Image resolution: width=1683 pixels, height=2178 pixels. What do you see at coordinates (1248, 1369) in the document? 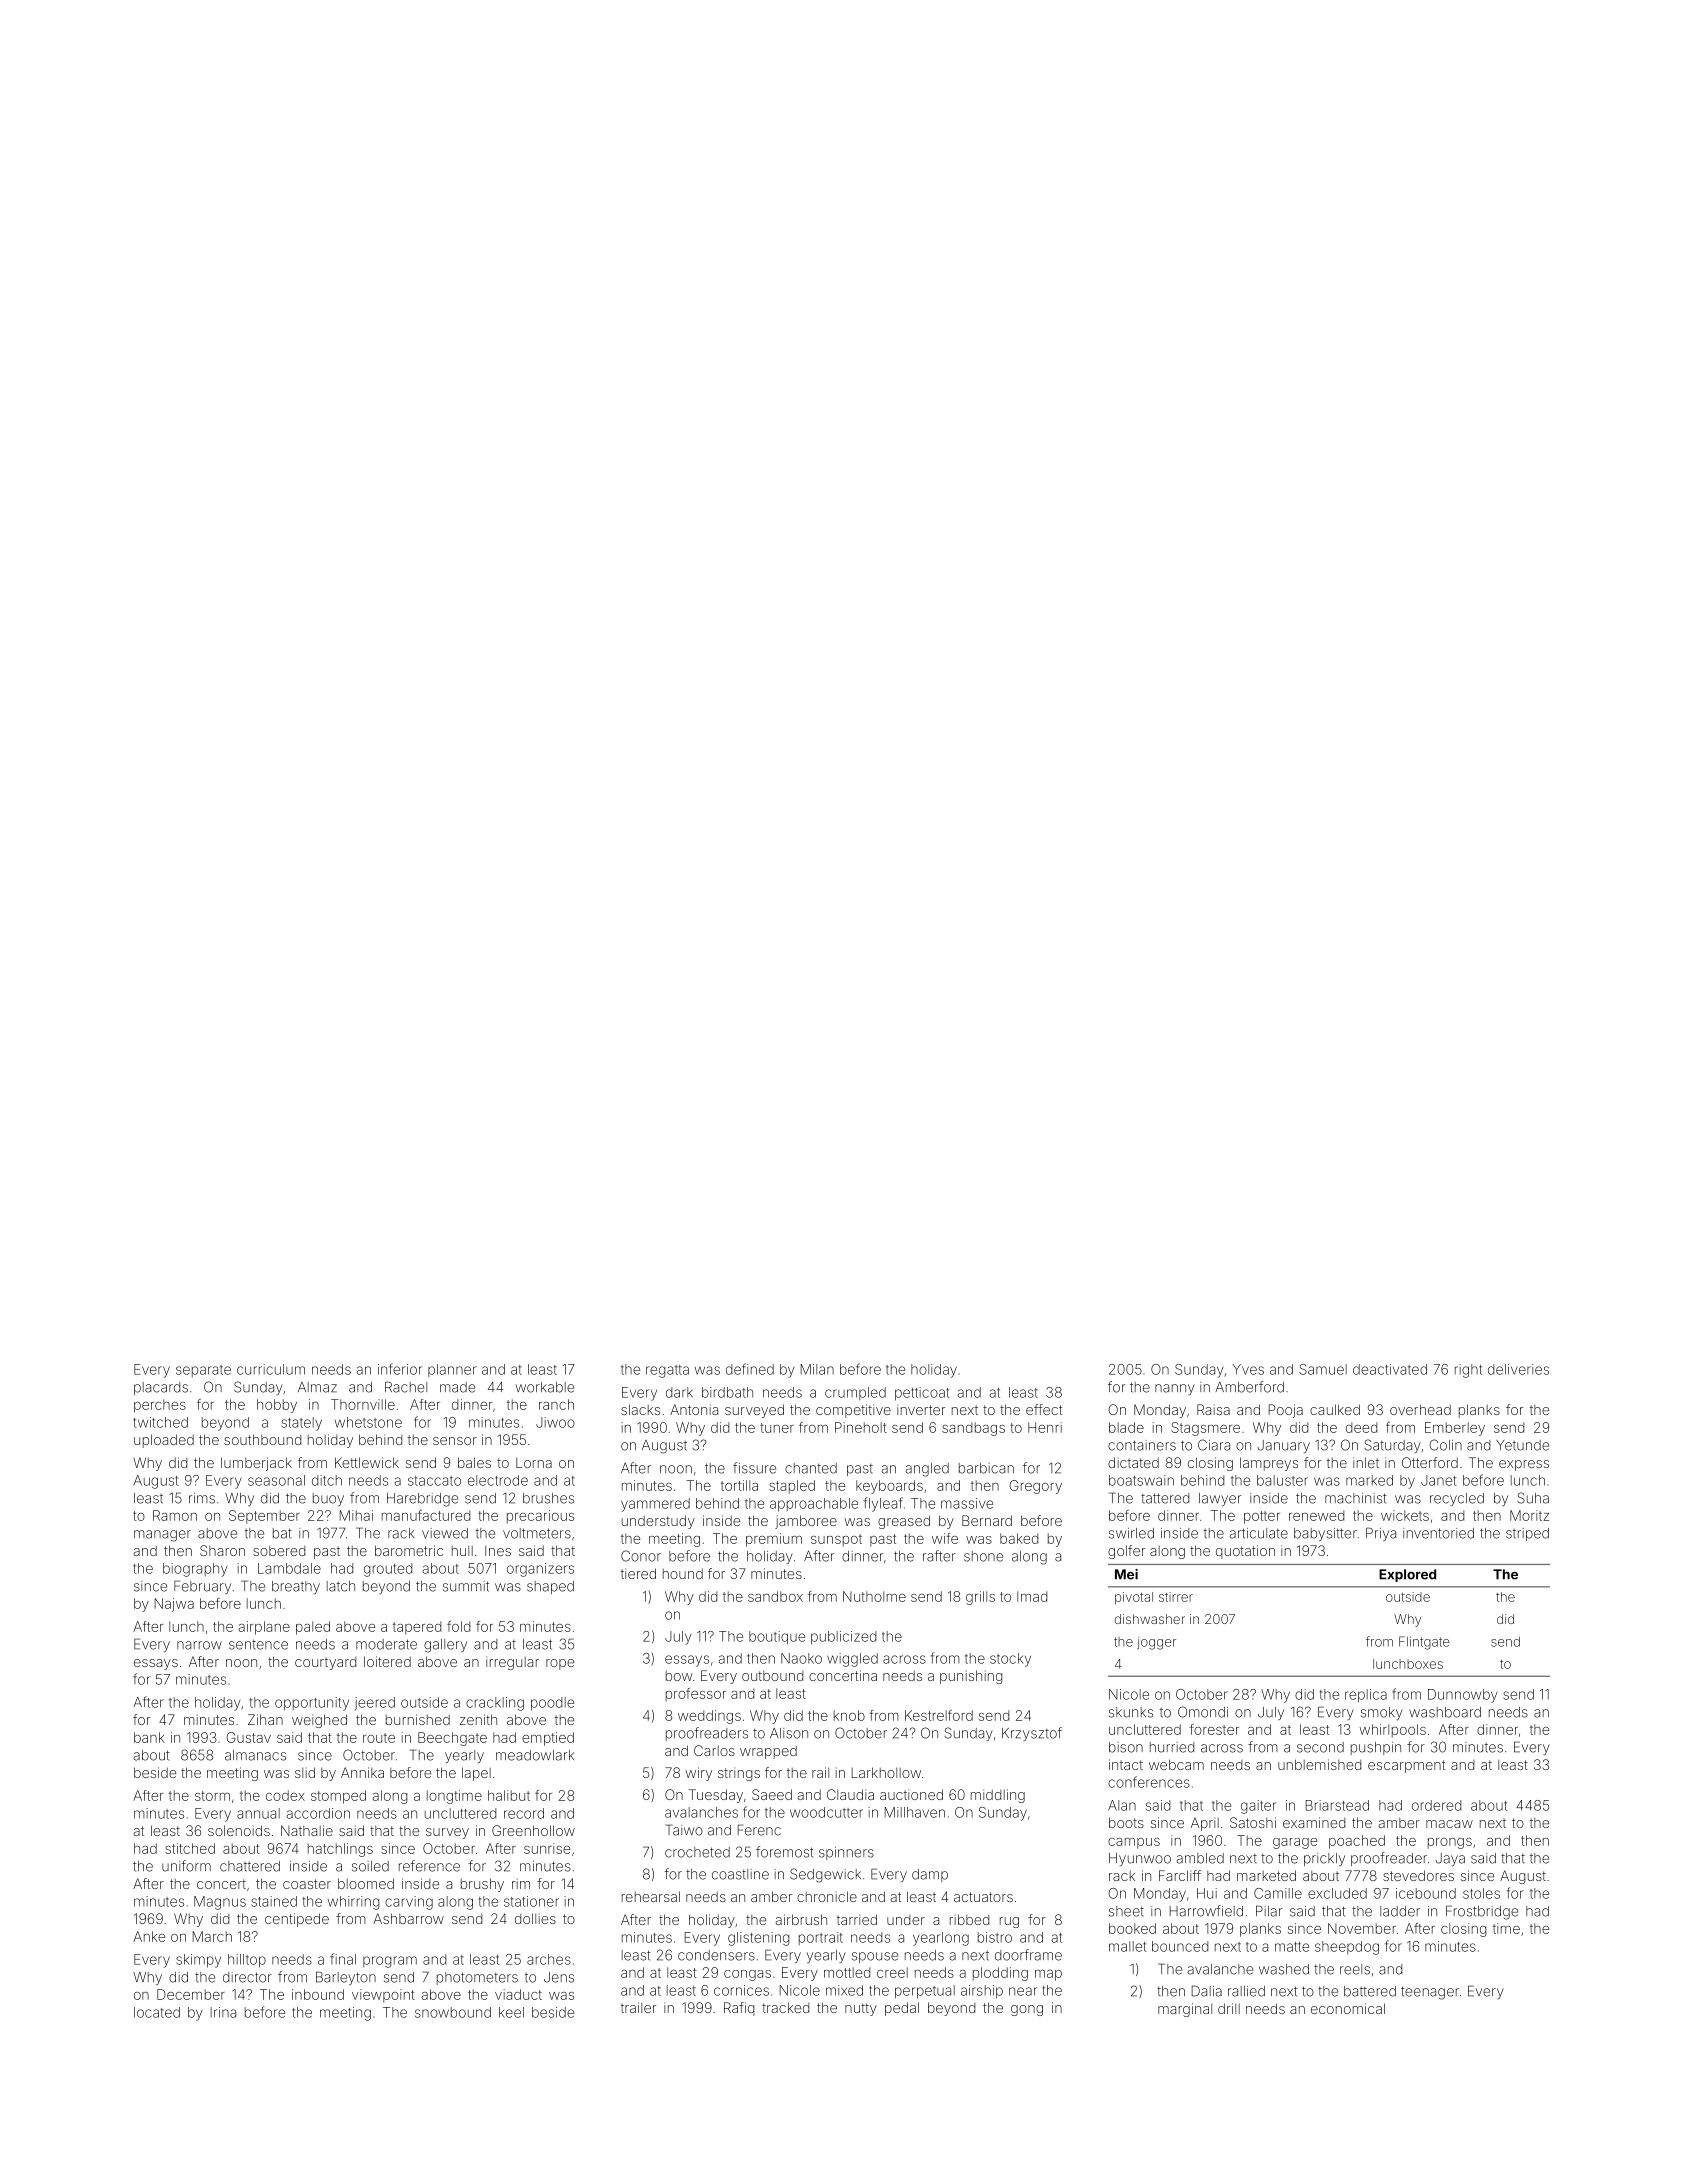
I see `Yves` at bounding box center [1248, 1369].
